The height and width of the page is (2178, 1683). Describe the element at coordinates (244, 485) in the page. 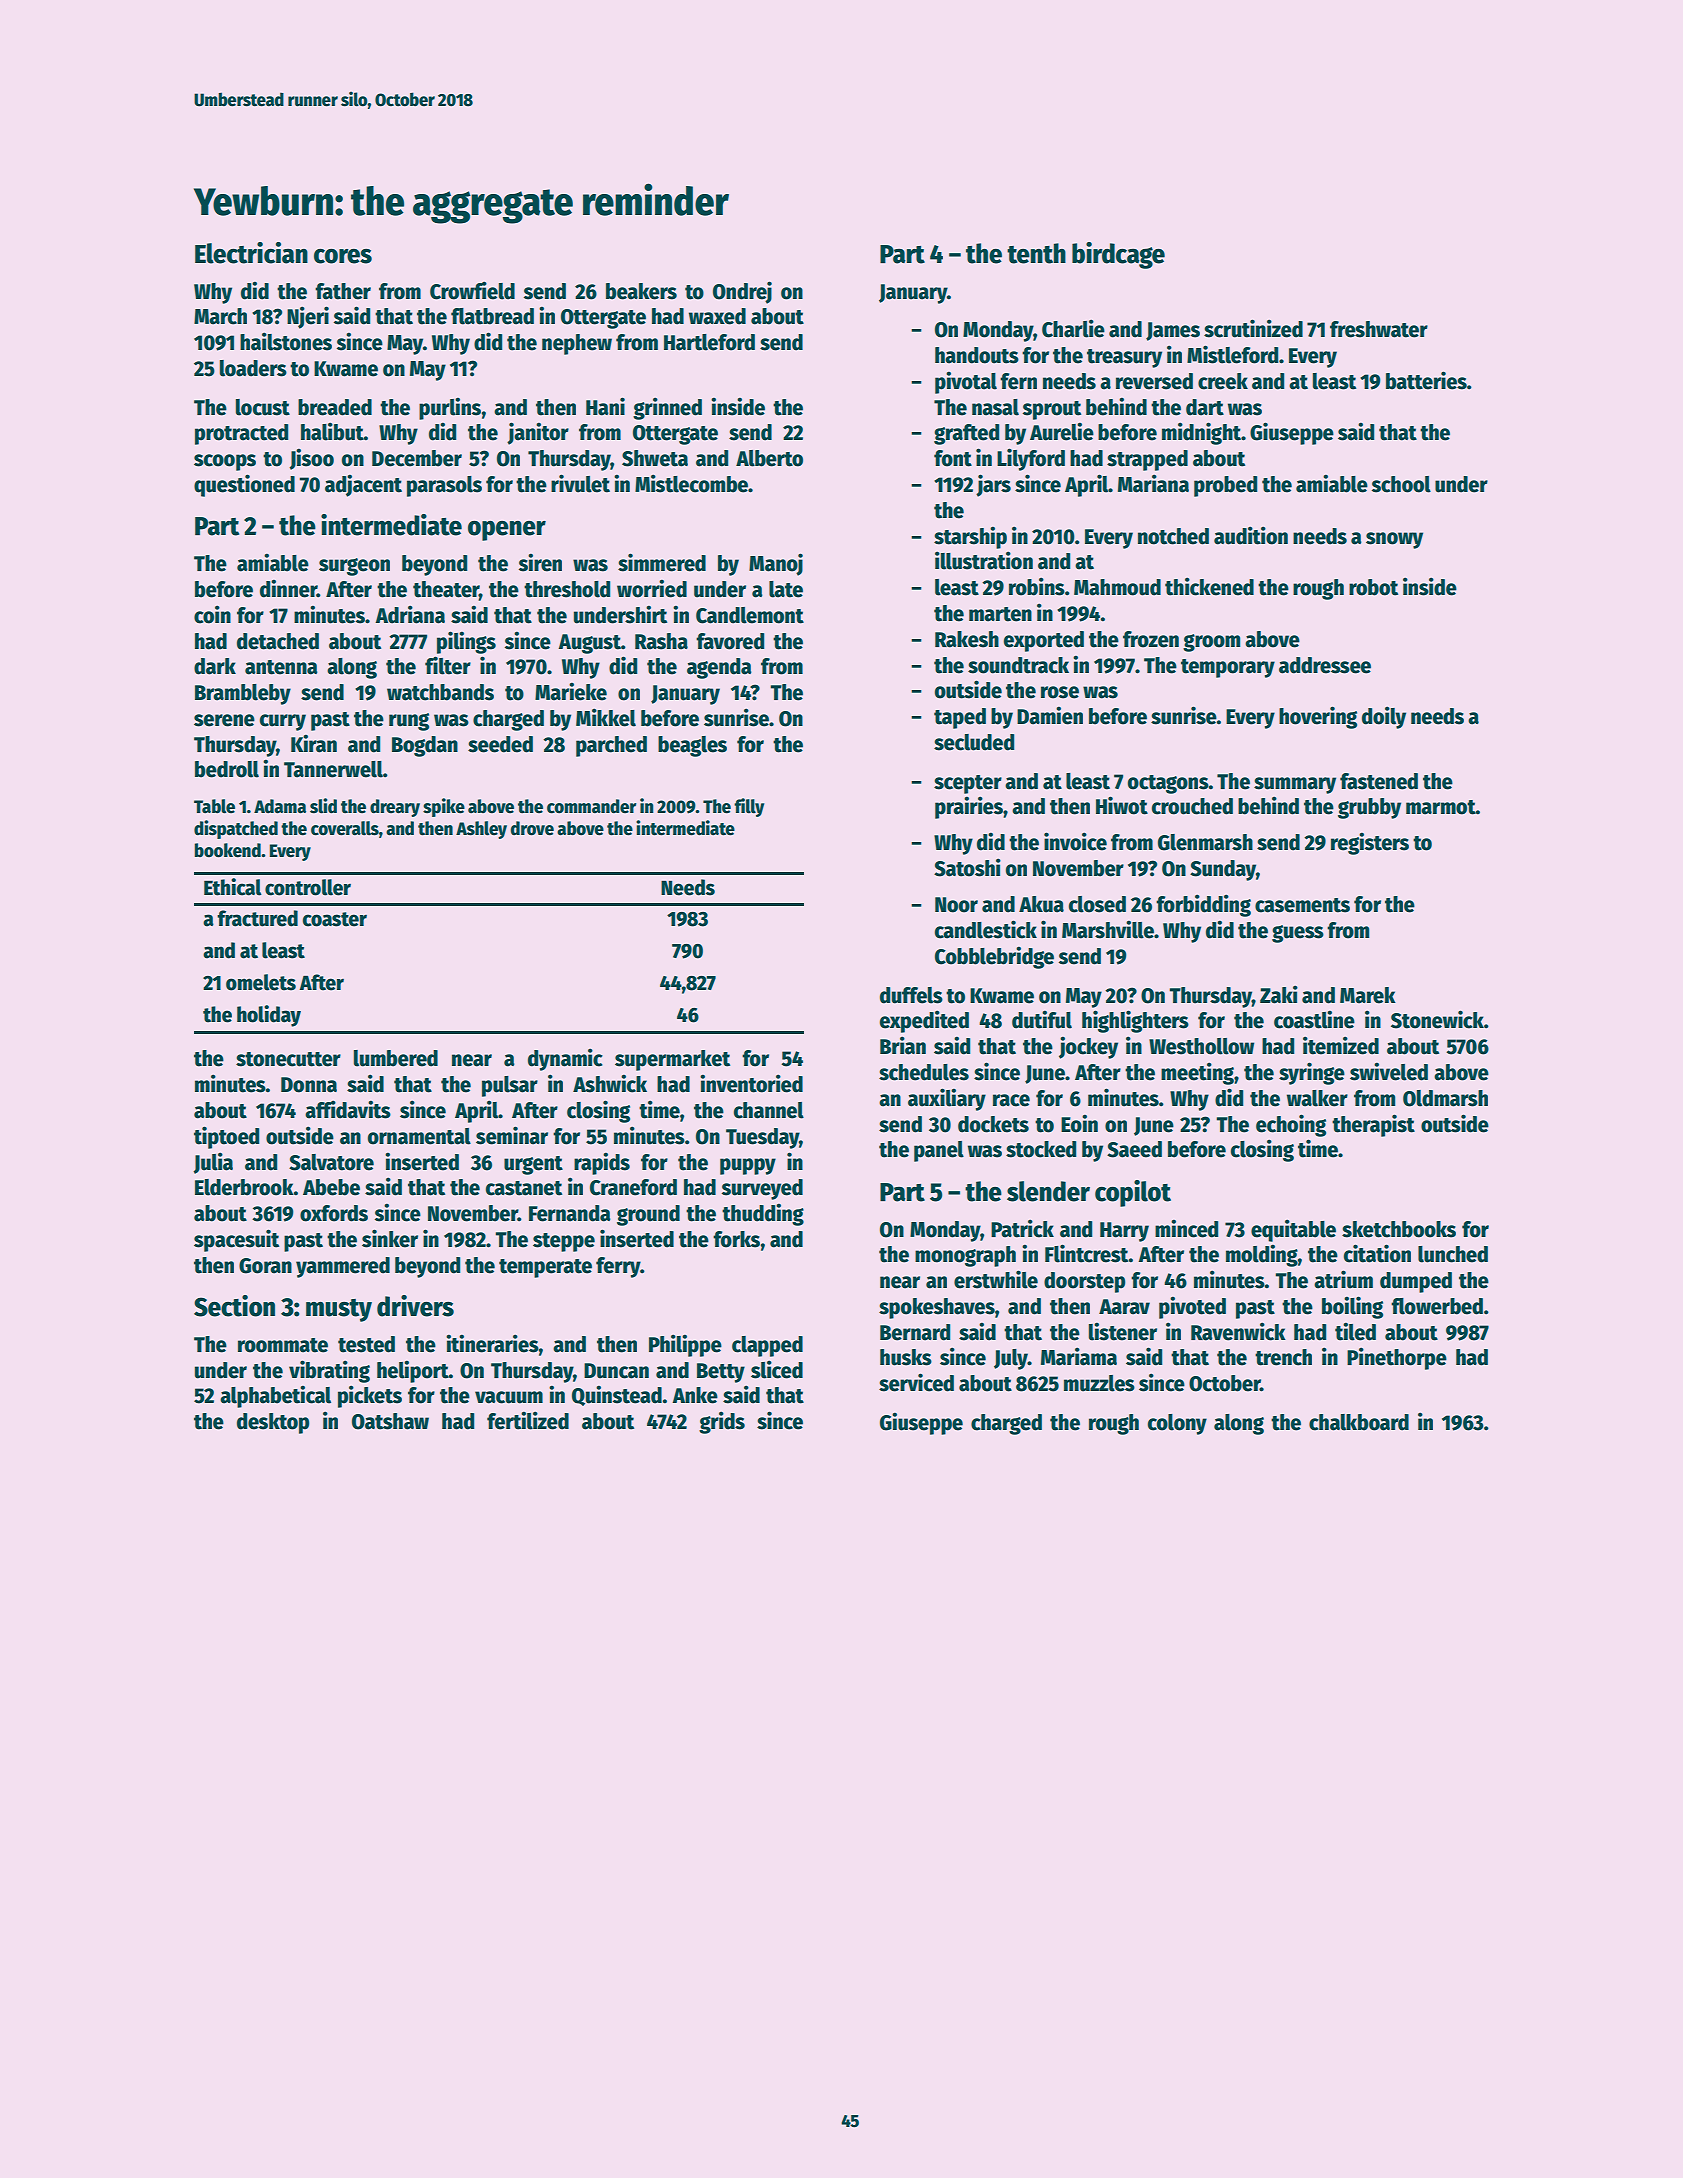

I see `questioned` at that location.
